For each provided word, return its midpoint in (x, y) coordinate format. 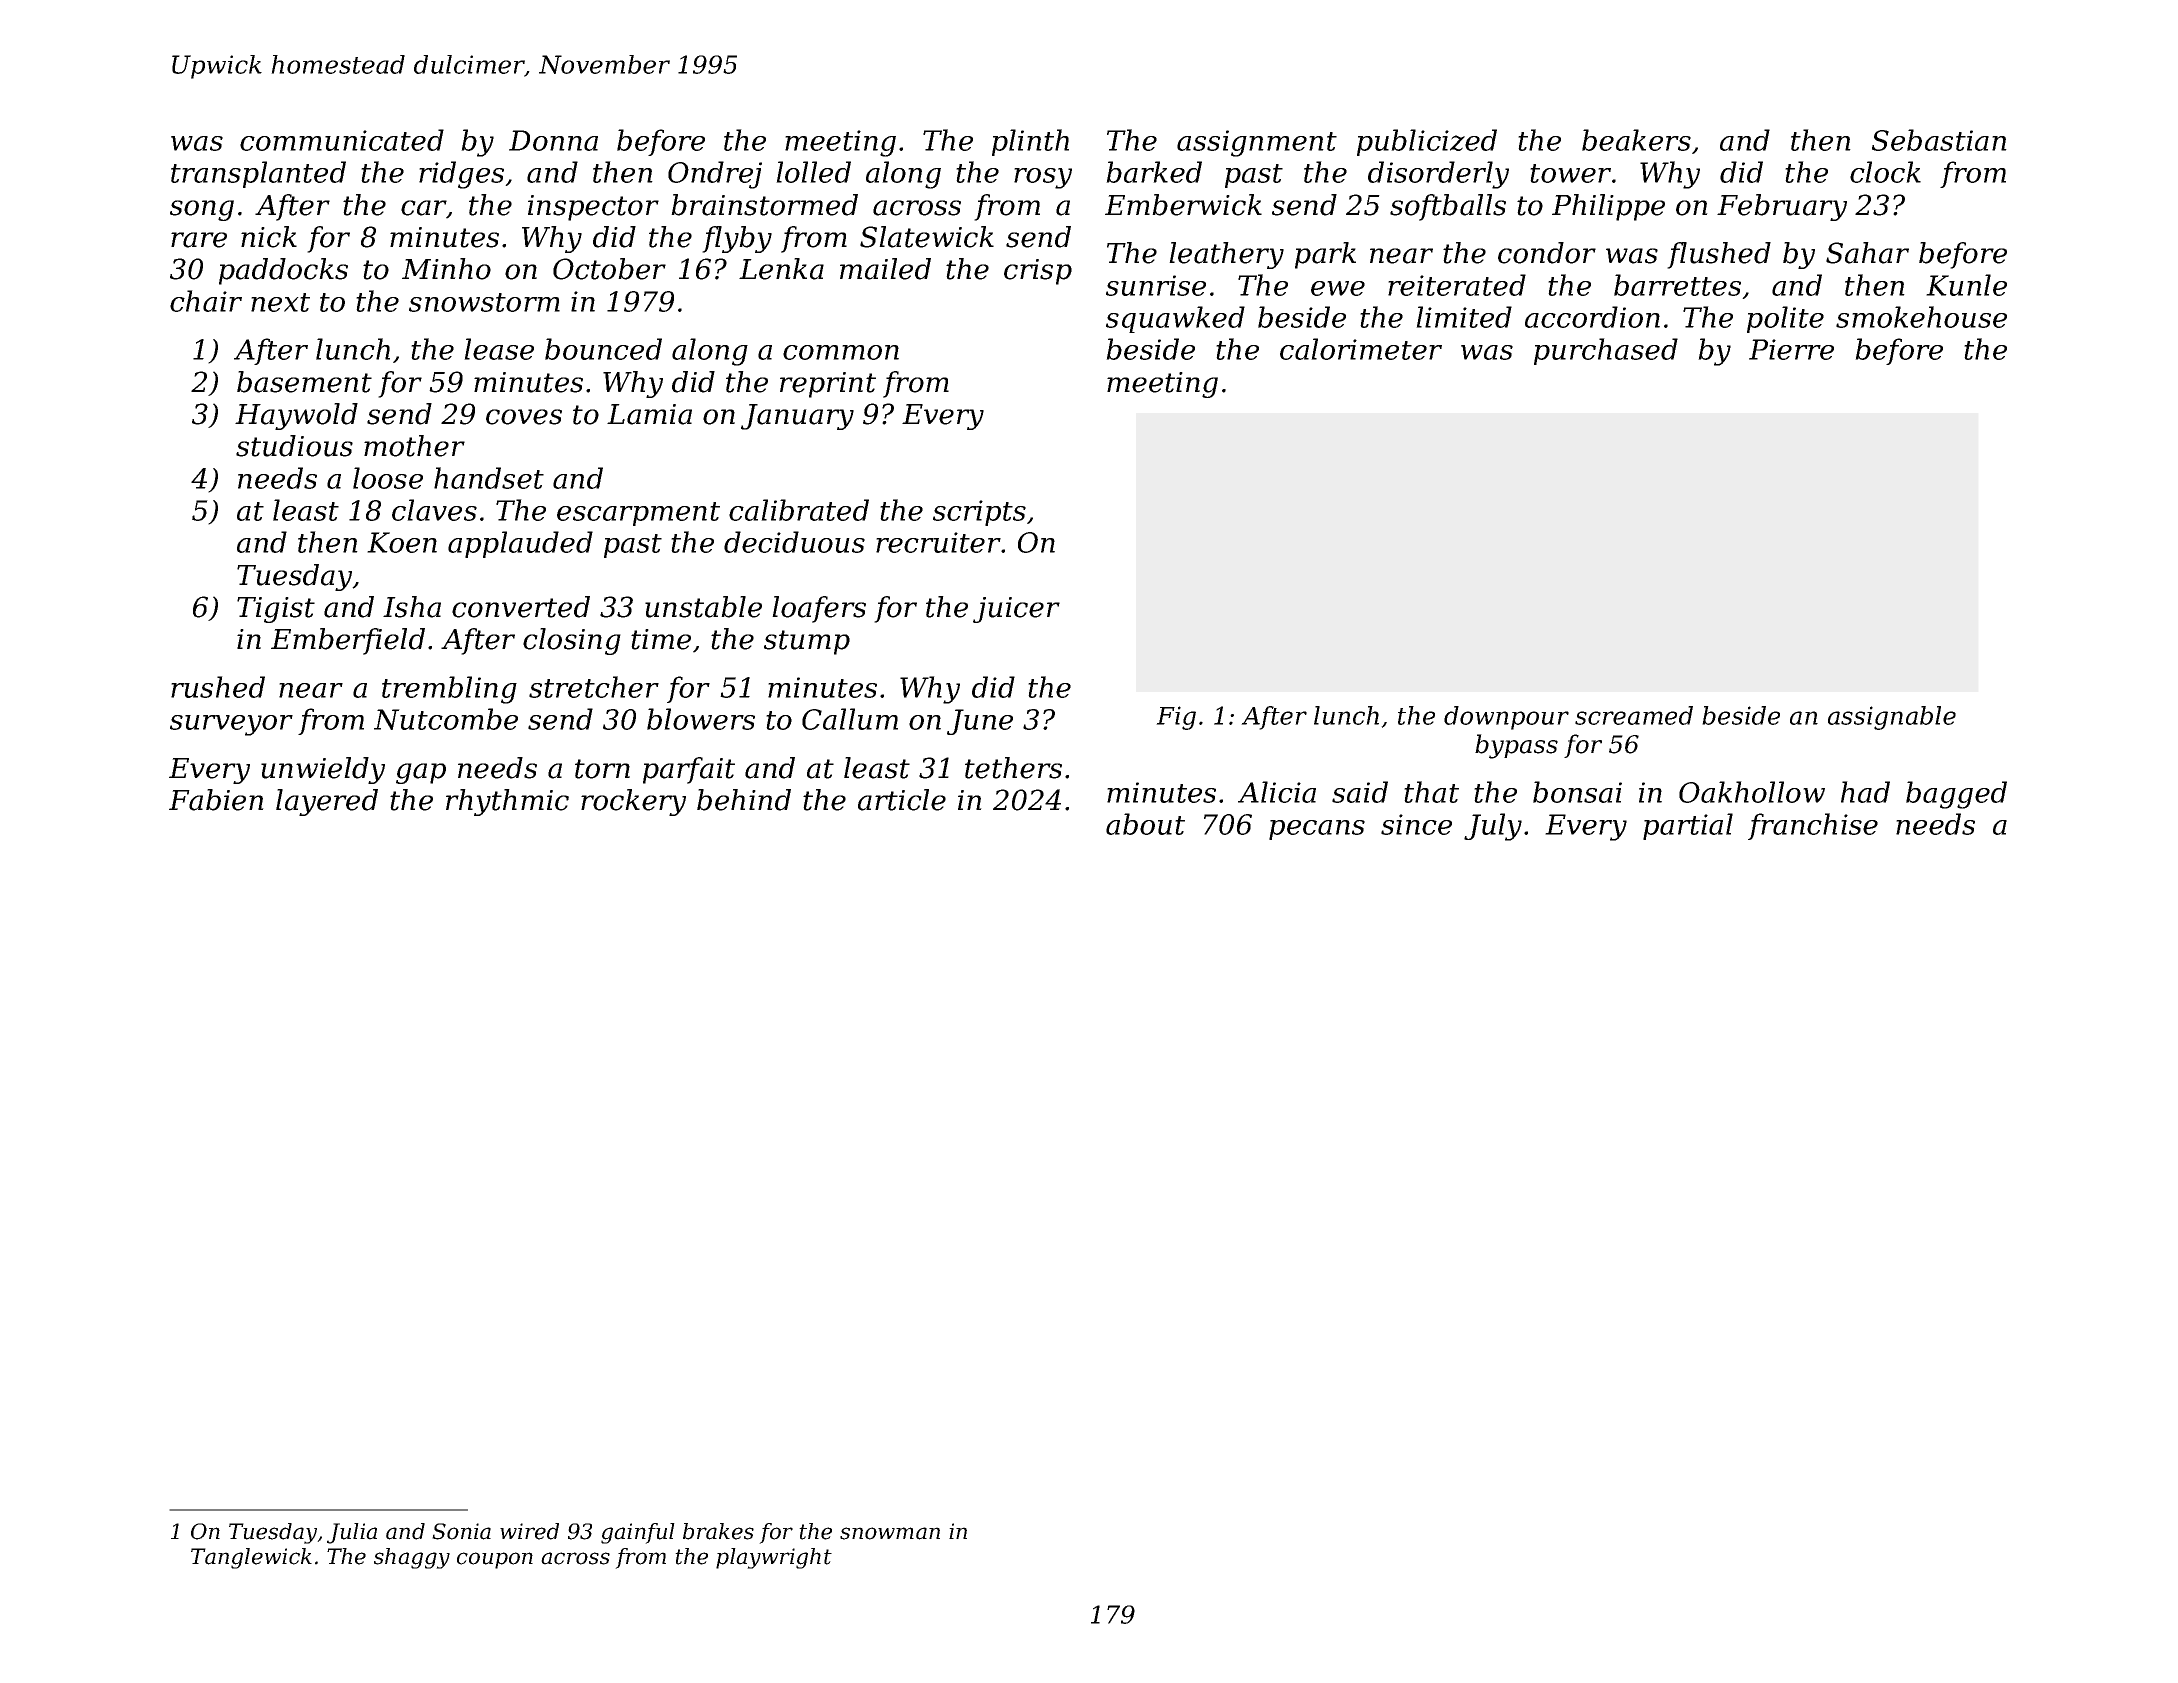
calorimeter (1361, 349)
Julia (352, 1533)
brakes (718, 1531)
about (1145, 824)
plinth (1030, 142)
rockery (633, 802)
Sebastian (1939, 140)
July (1493, 827)
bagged (1956, 795)
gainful (638, 1533)
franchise (1813, 826)
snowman (890, 1533)
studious (294, 446)
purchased (1606, 351)
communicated (342, 140)
